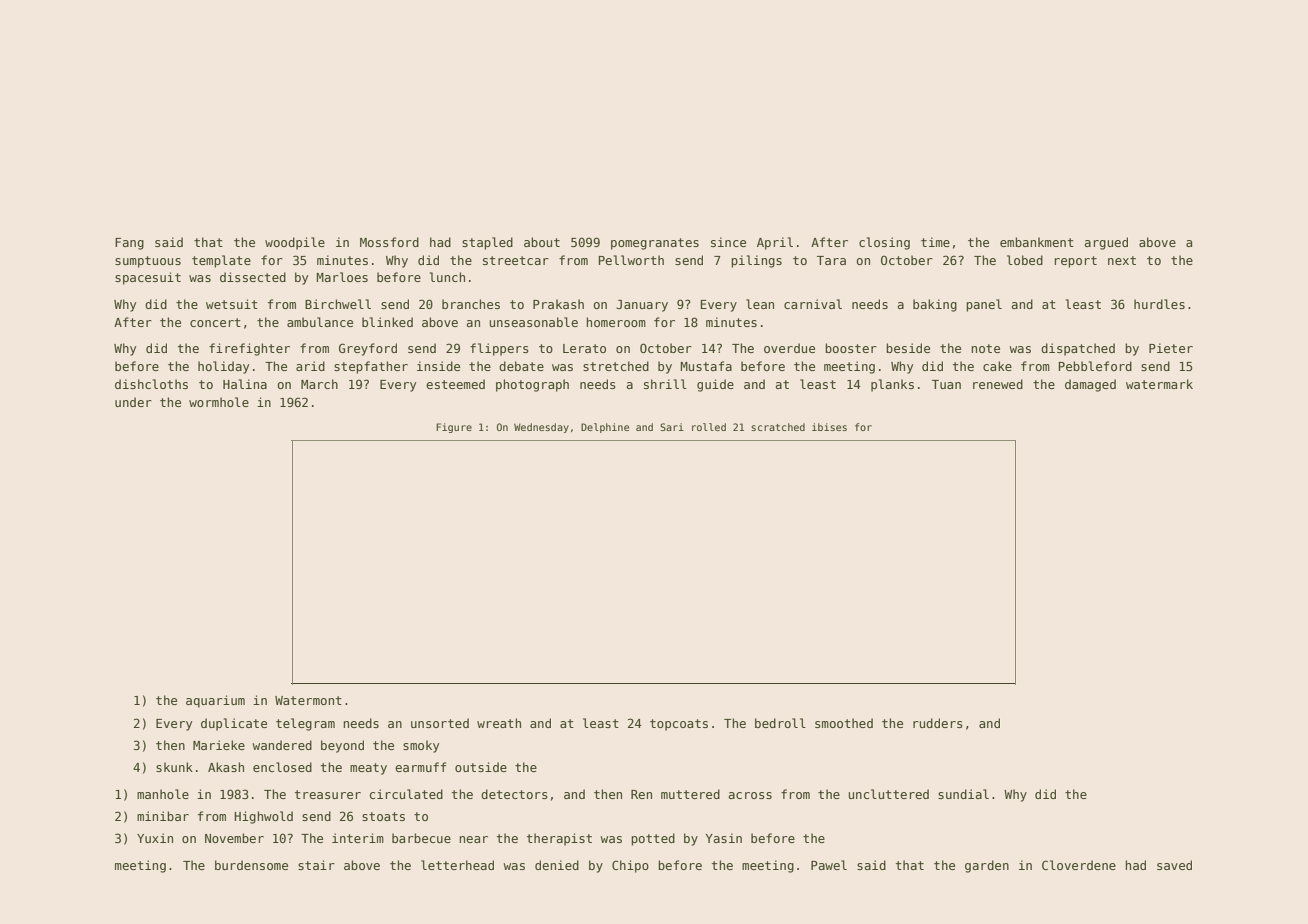 This page has width=1308, height=924. I want to click on woodpile, so click(295, 243).
